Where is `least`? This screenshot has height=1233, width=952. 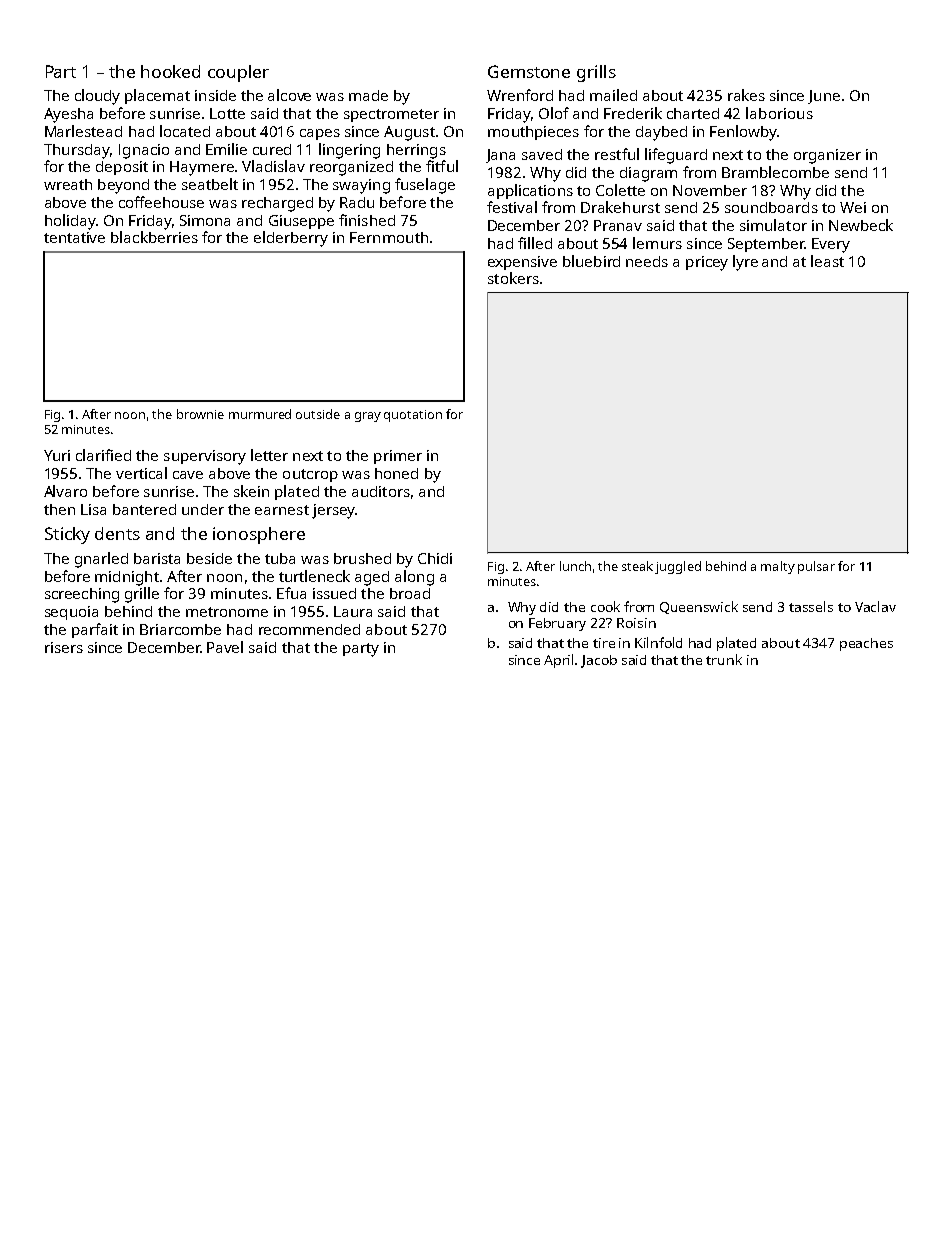 least is located at coordinates (827, 261).
